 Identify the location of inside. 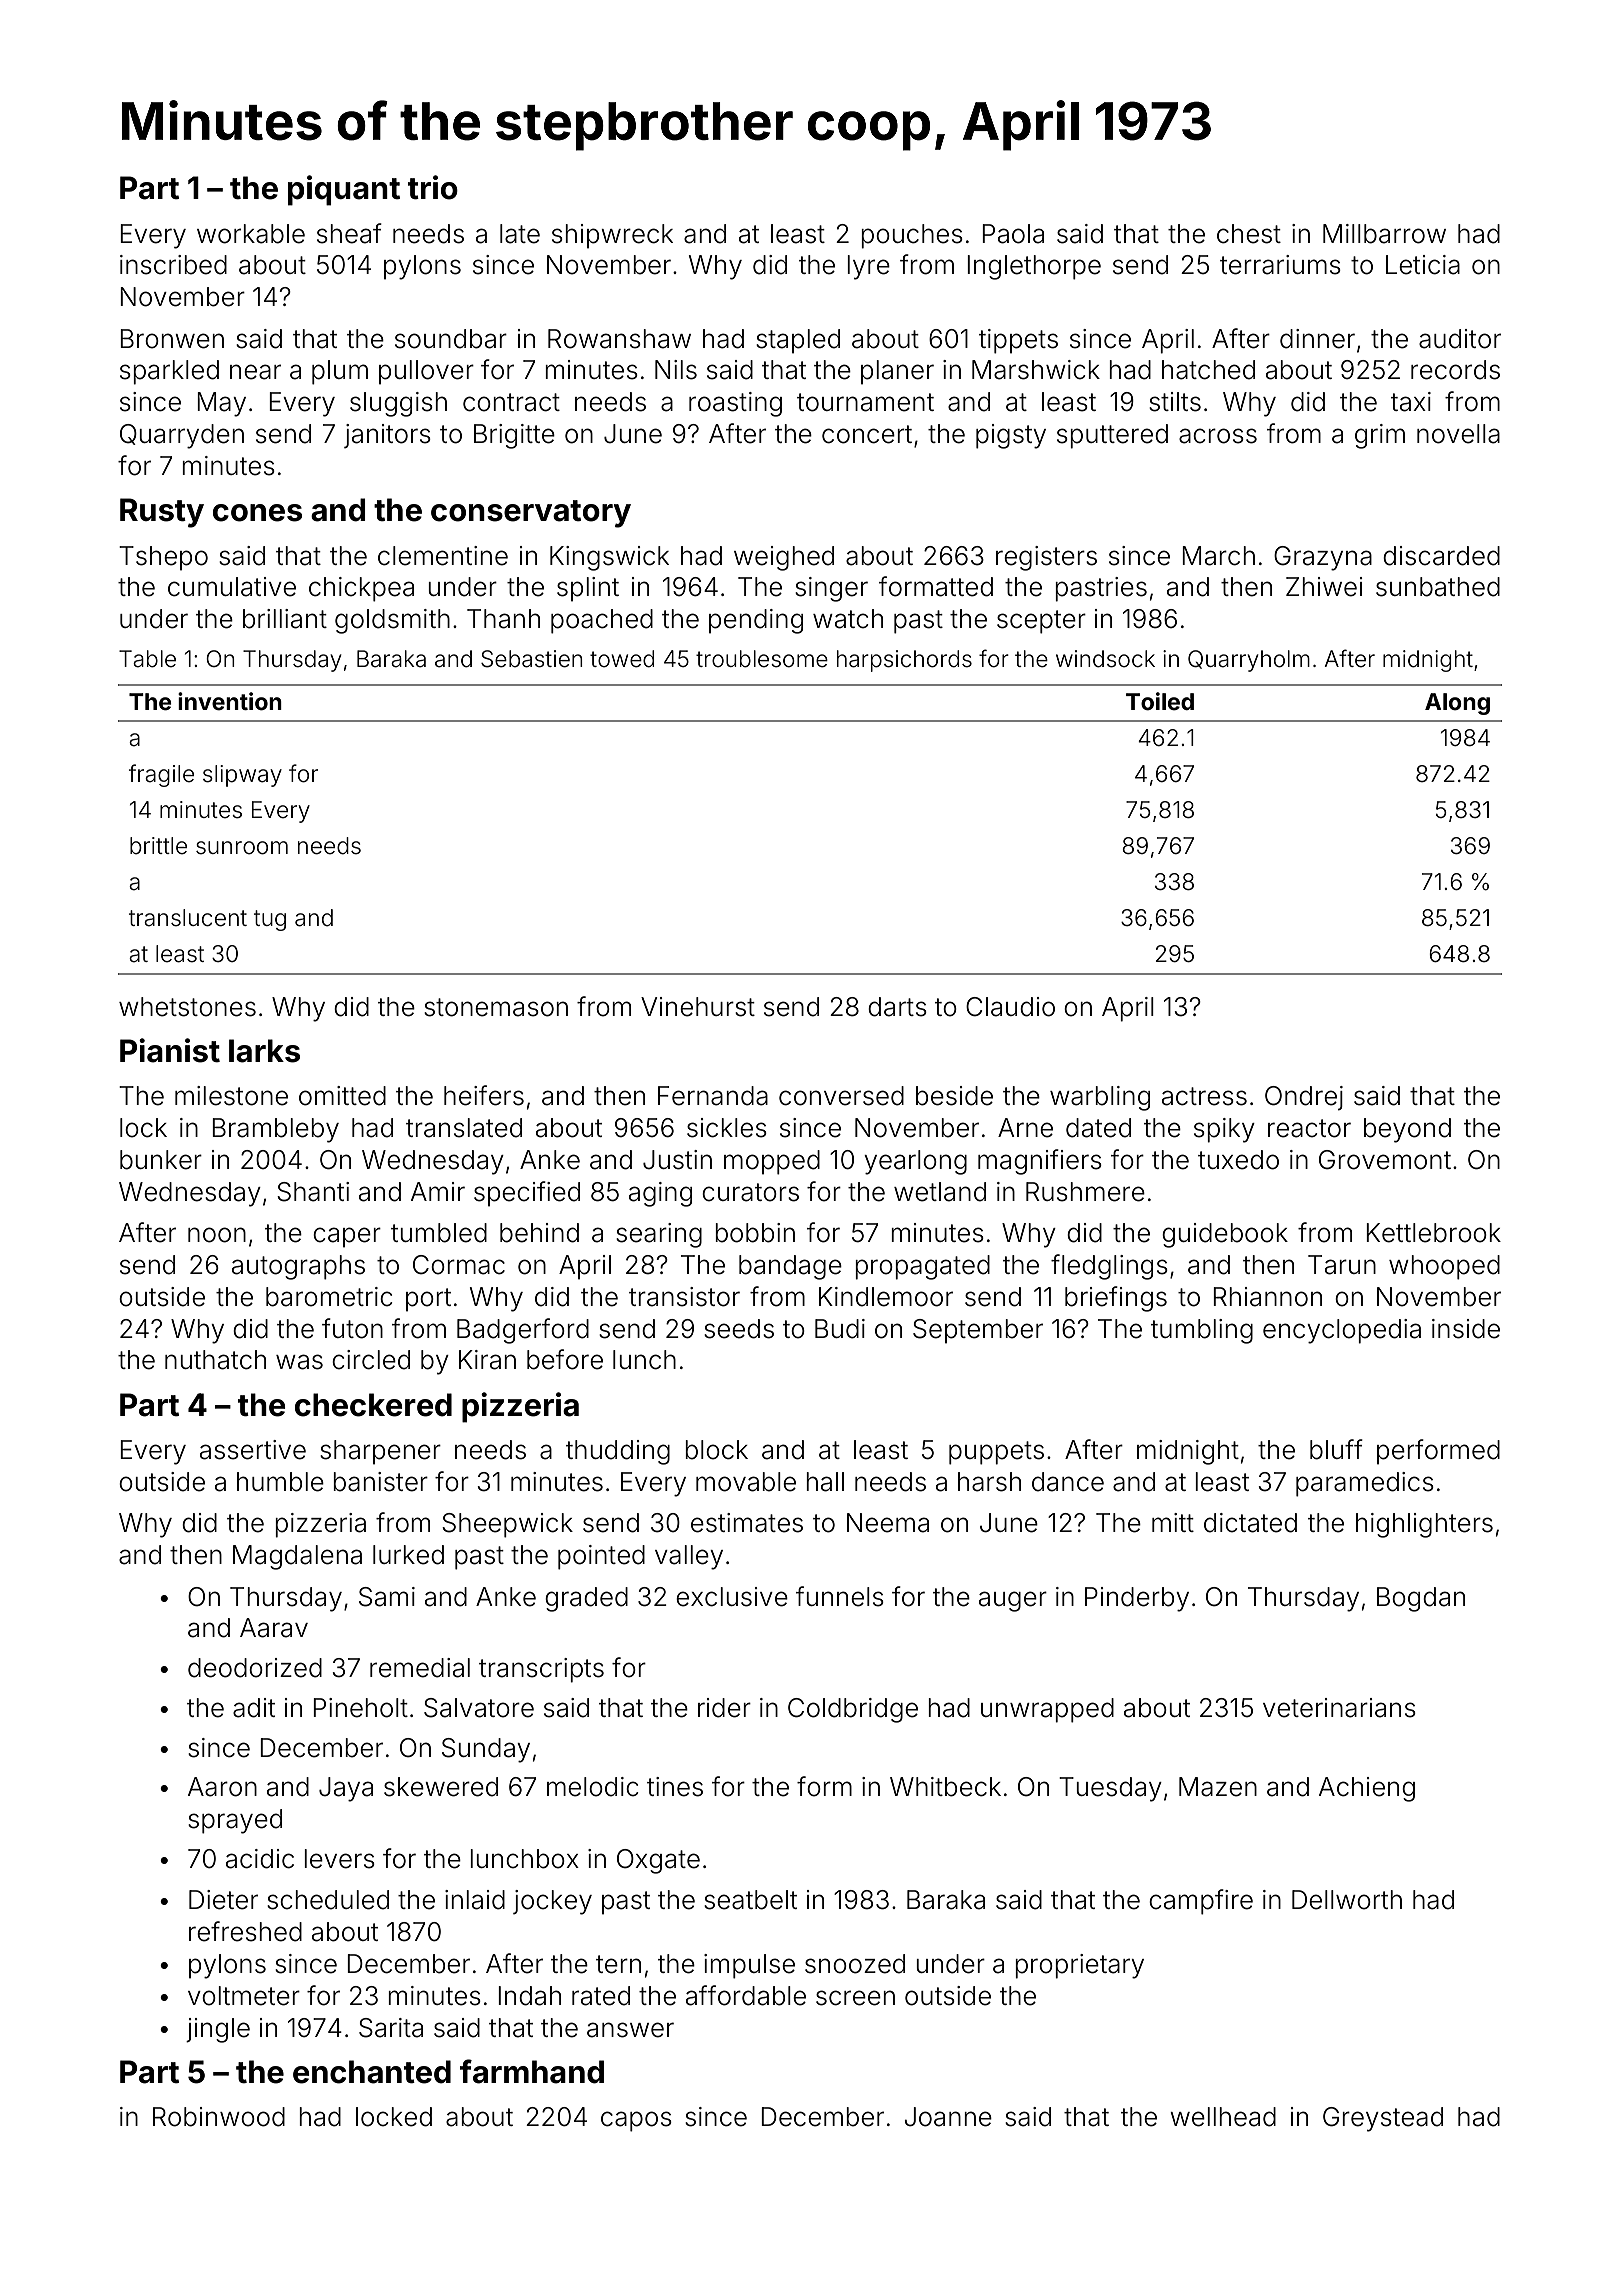
(1466, 1329).
